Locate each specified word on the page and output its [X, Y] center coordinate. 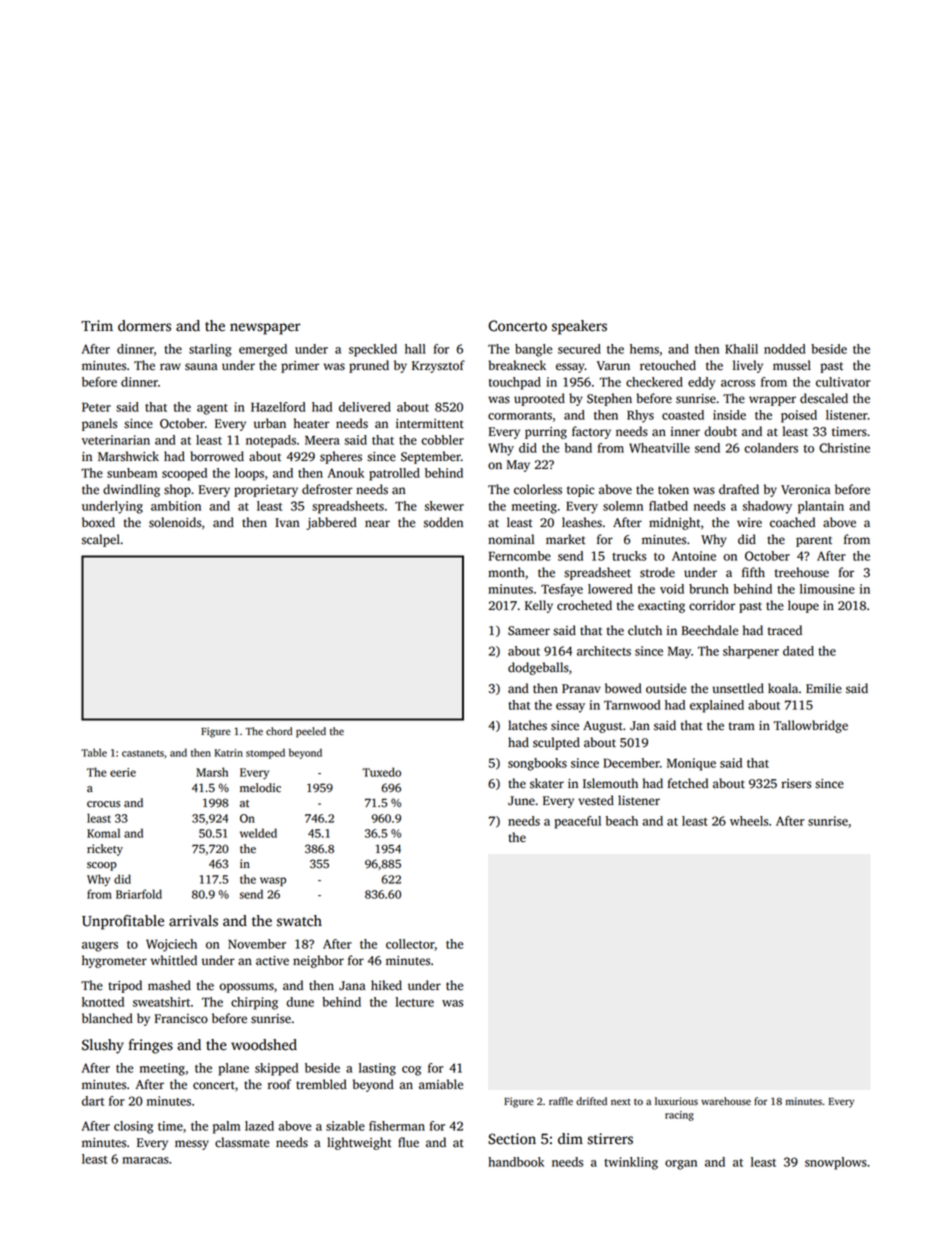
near [377, 524]
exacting [661, 607]
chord [279, 731]
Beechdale [710, 630]
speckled [373, 350]
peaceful [578, 822]
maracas [145, 1160]
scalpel [101, 540]
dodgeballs [538, 668]
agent [212, 409]
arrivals [193, 921]
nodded [785, 349]
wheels [749, 821]
